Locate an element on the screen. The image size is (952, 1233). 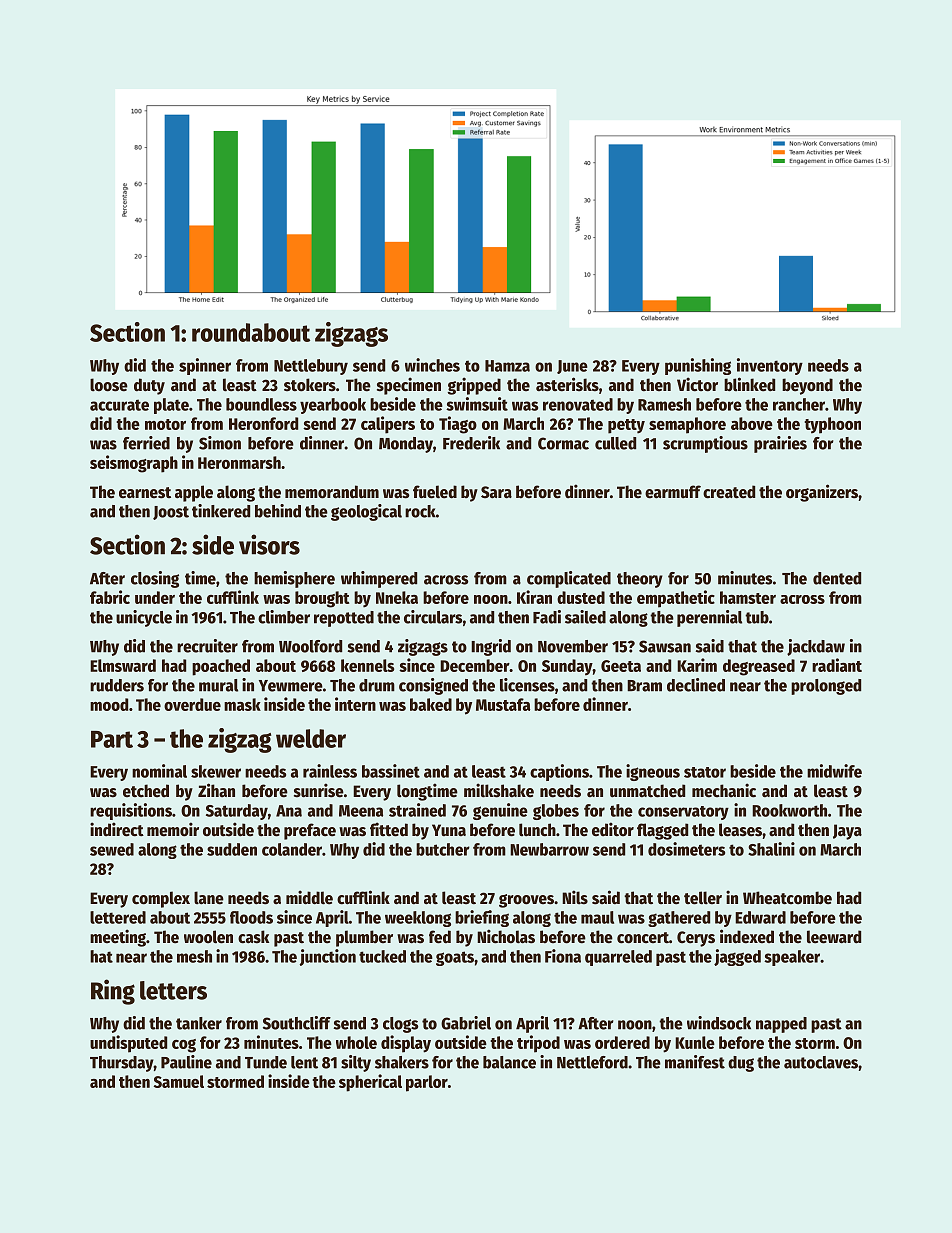
consigned is located at coordinates (433, 686).
